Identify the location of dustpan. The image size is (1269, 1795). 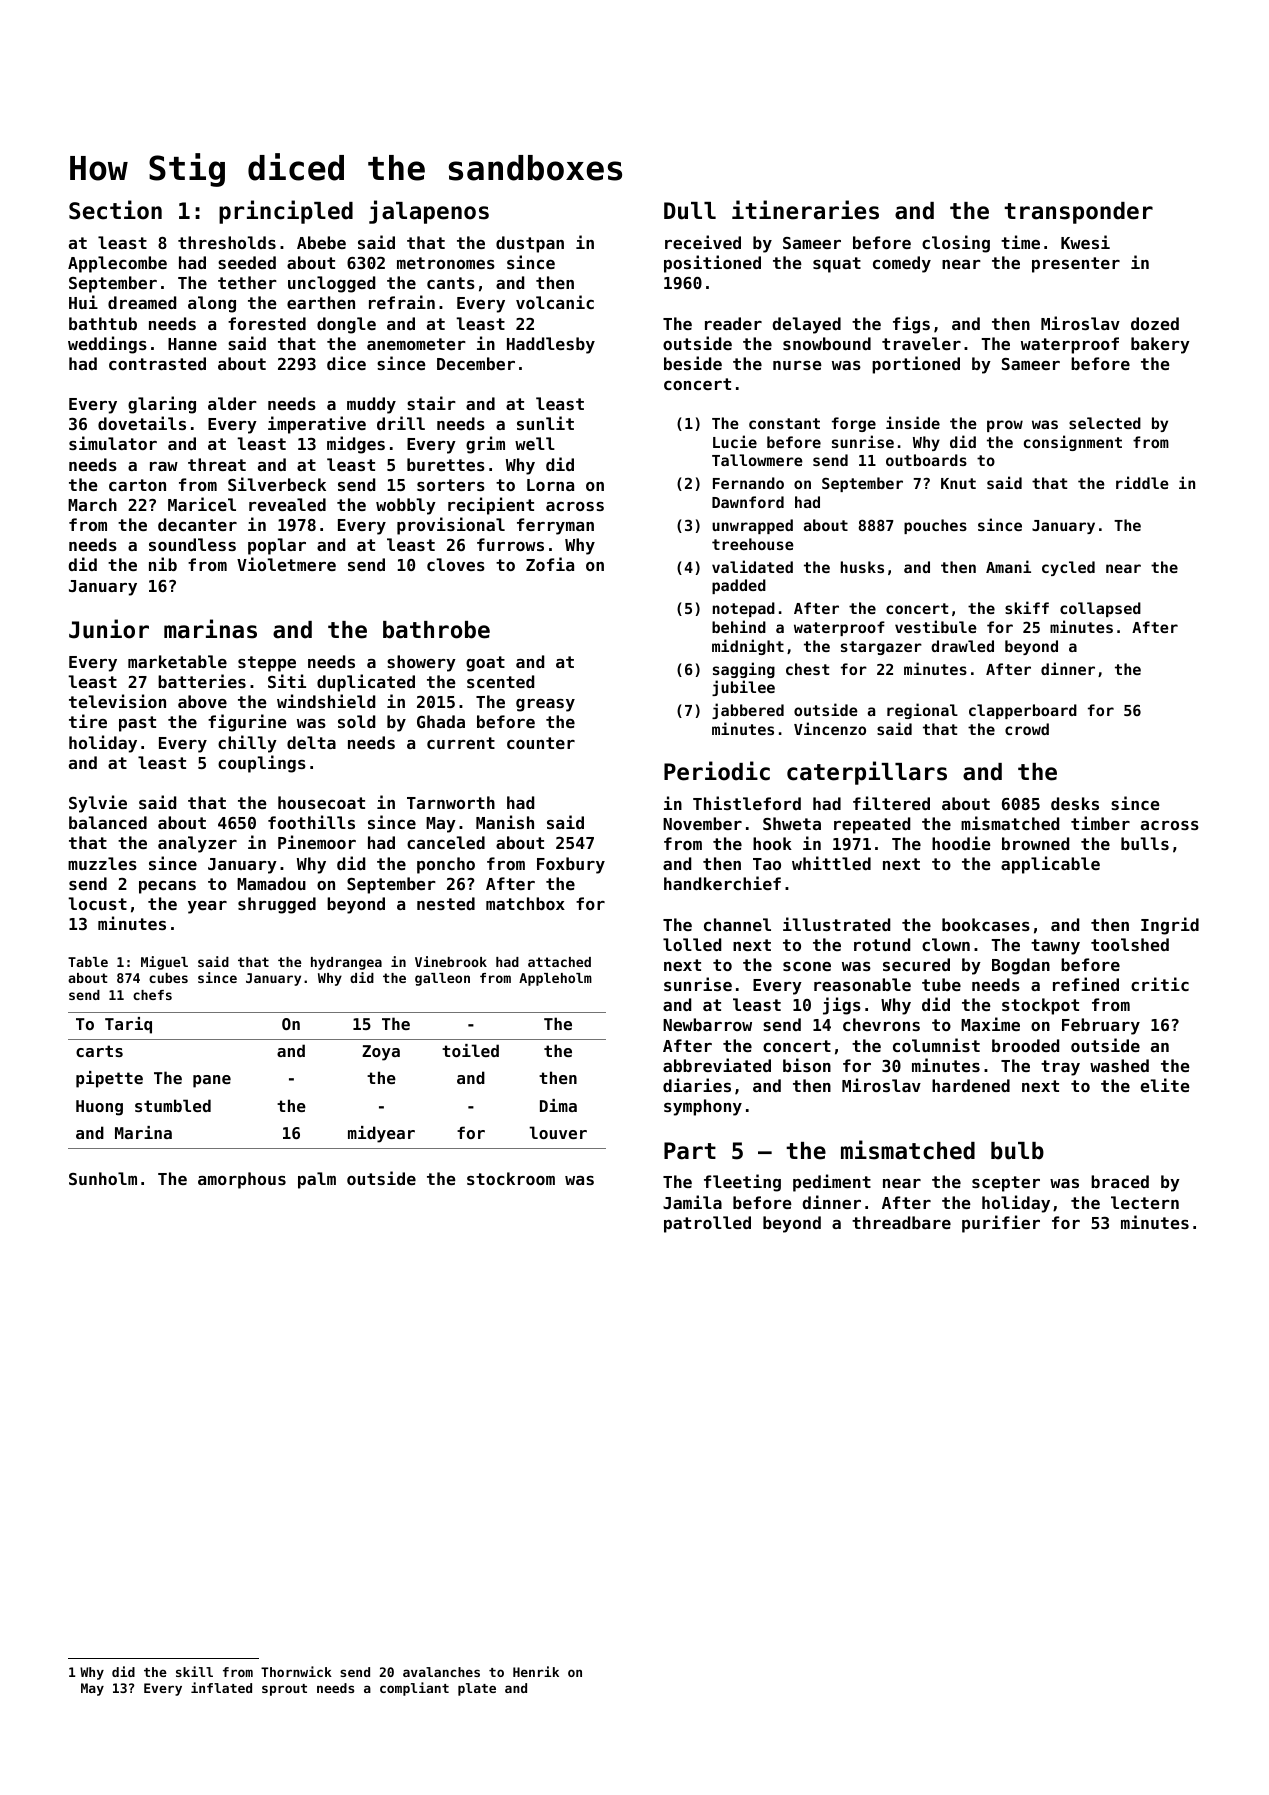
(530, 244).
